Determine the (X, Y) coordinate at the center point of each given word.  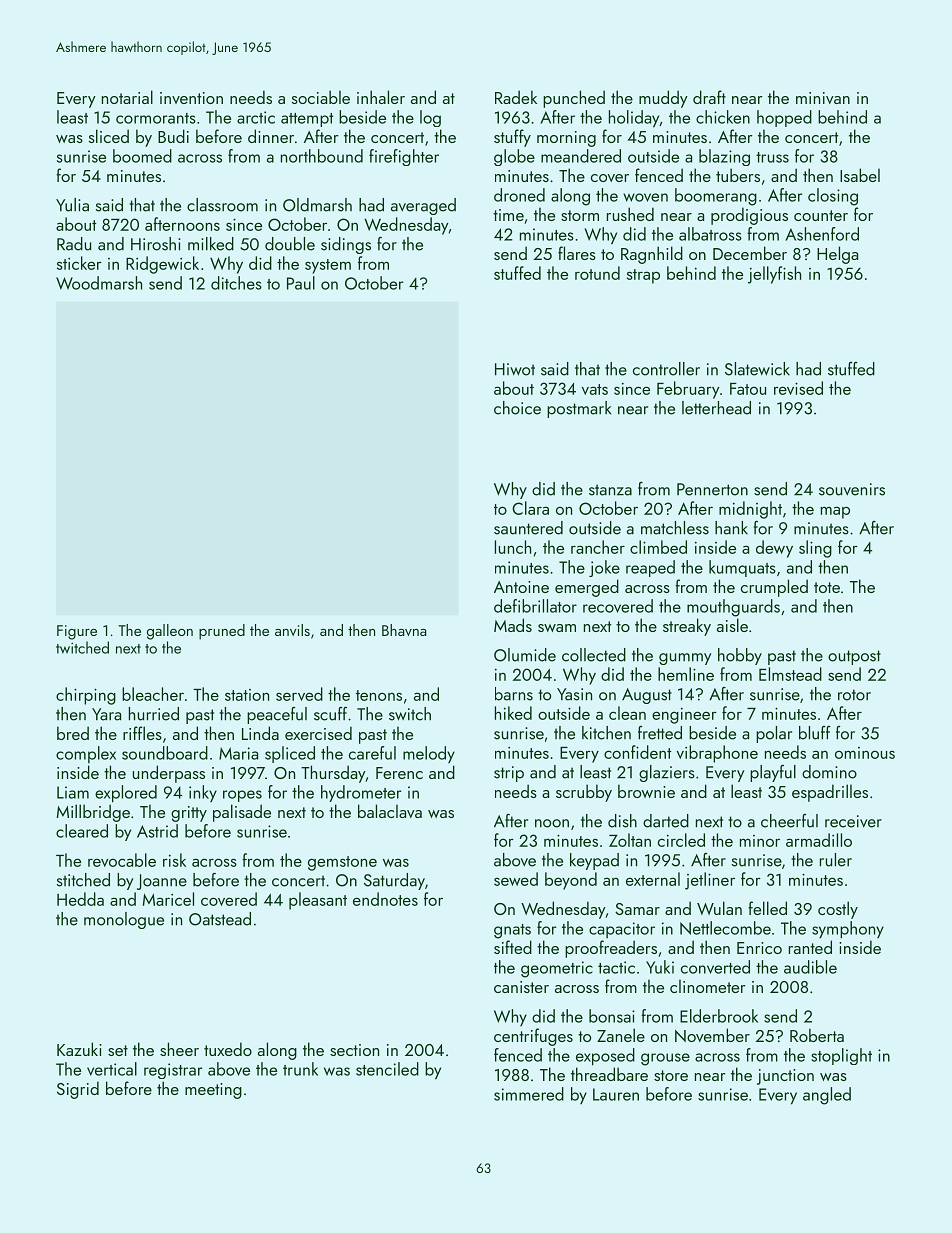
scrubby (584, 793)
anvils (292, 630)
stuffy (512, 138)
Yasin (574, 694)
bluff (815, 733)
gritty (189, 814)
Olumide (525, 655)
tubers (738, 175)
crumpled (774, 588)
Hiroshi (156, 244)
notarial (127, 97)
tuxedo (228, 1049)
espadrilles (830, 793)
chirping (86, 696)
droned (519, 195)
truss (772, 157)
